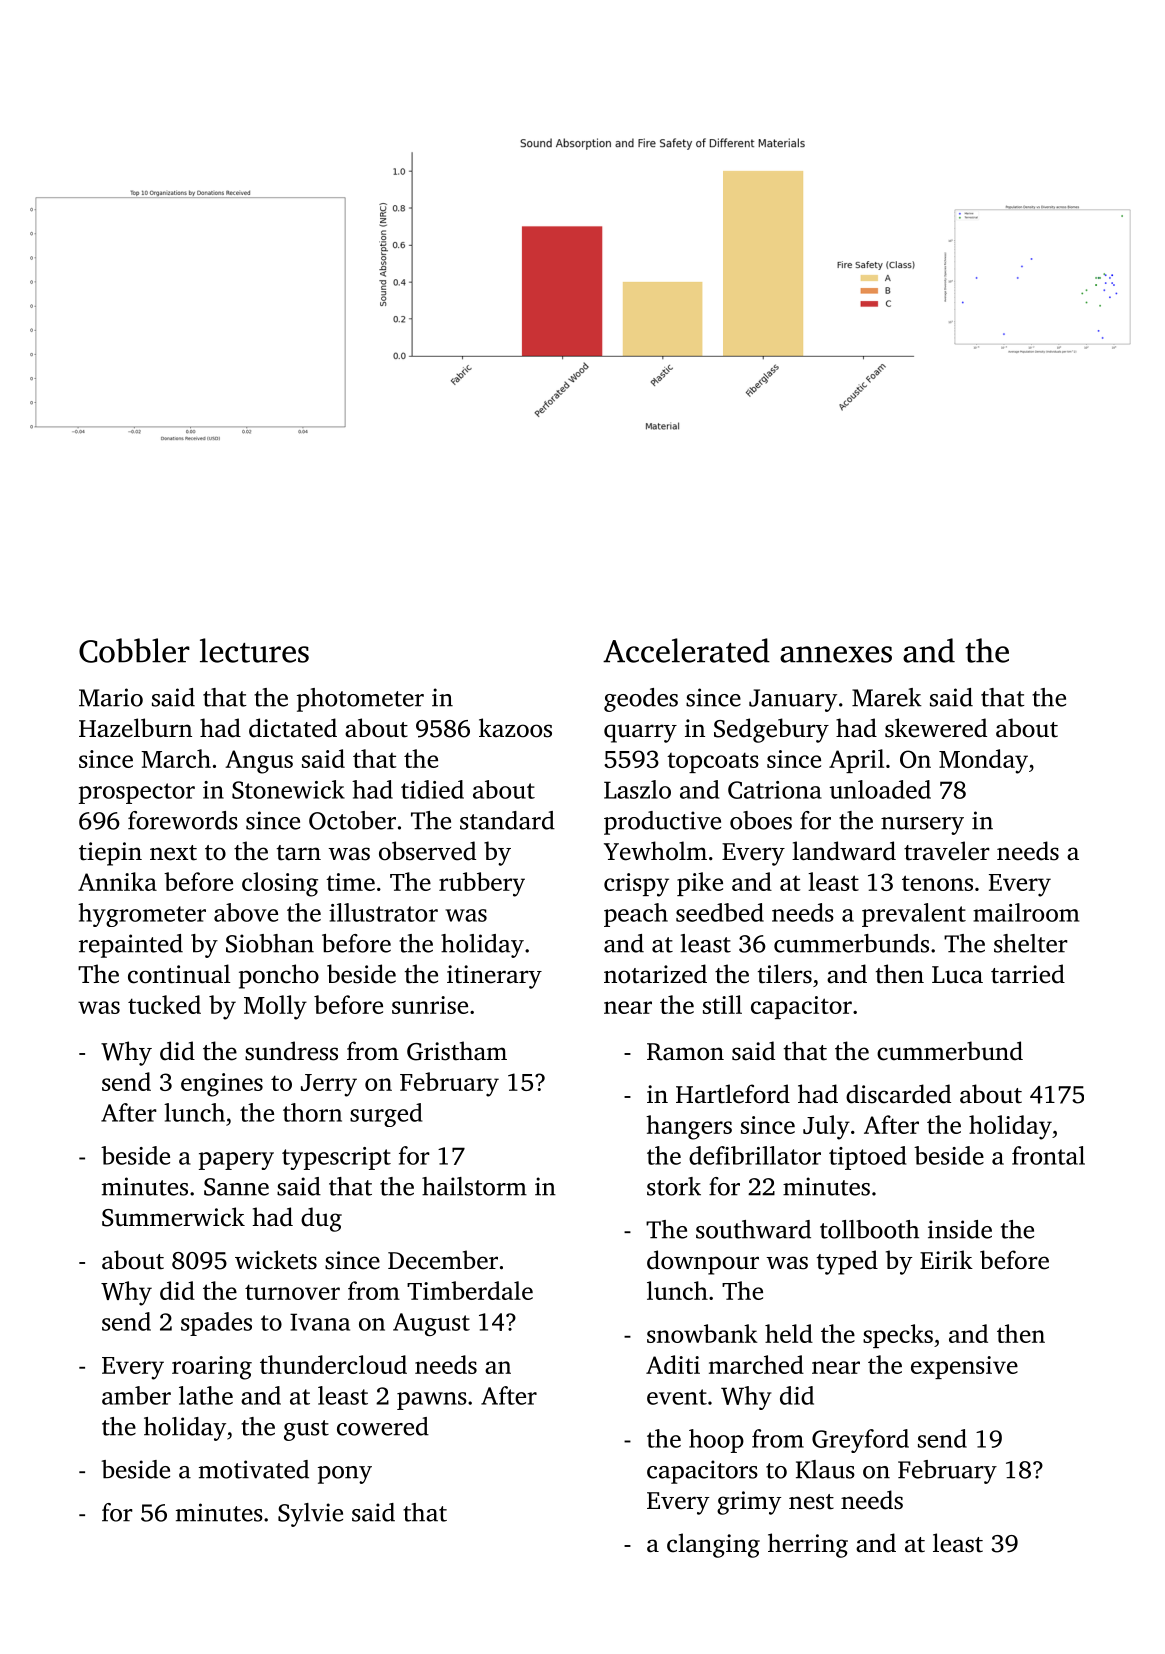  What do you see at coordinates (310, 1515) in the screenshot?
I see `Sylvie` at bounding box center [310, 1515].
